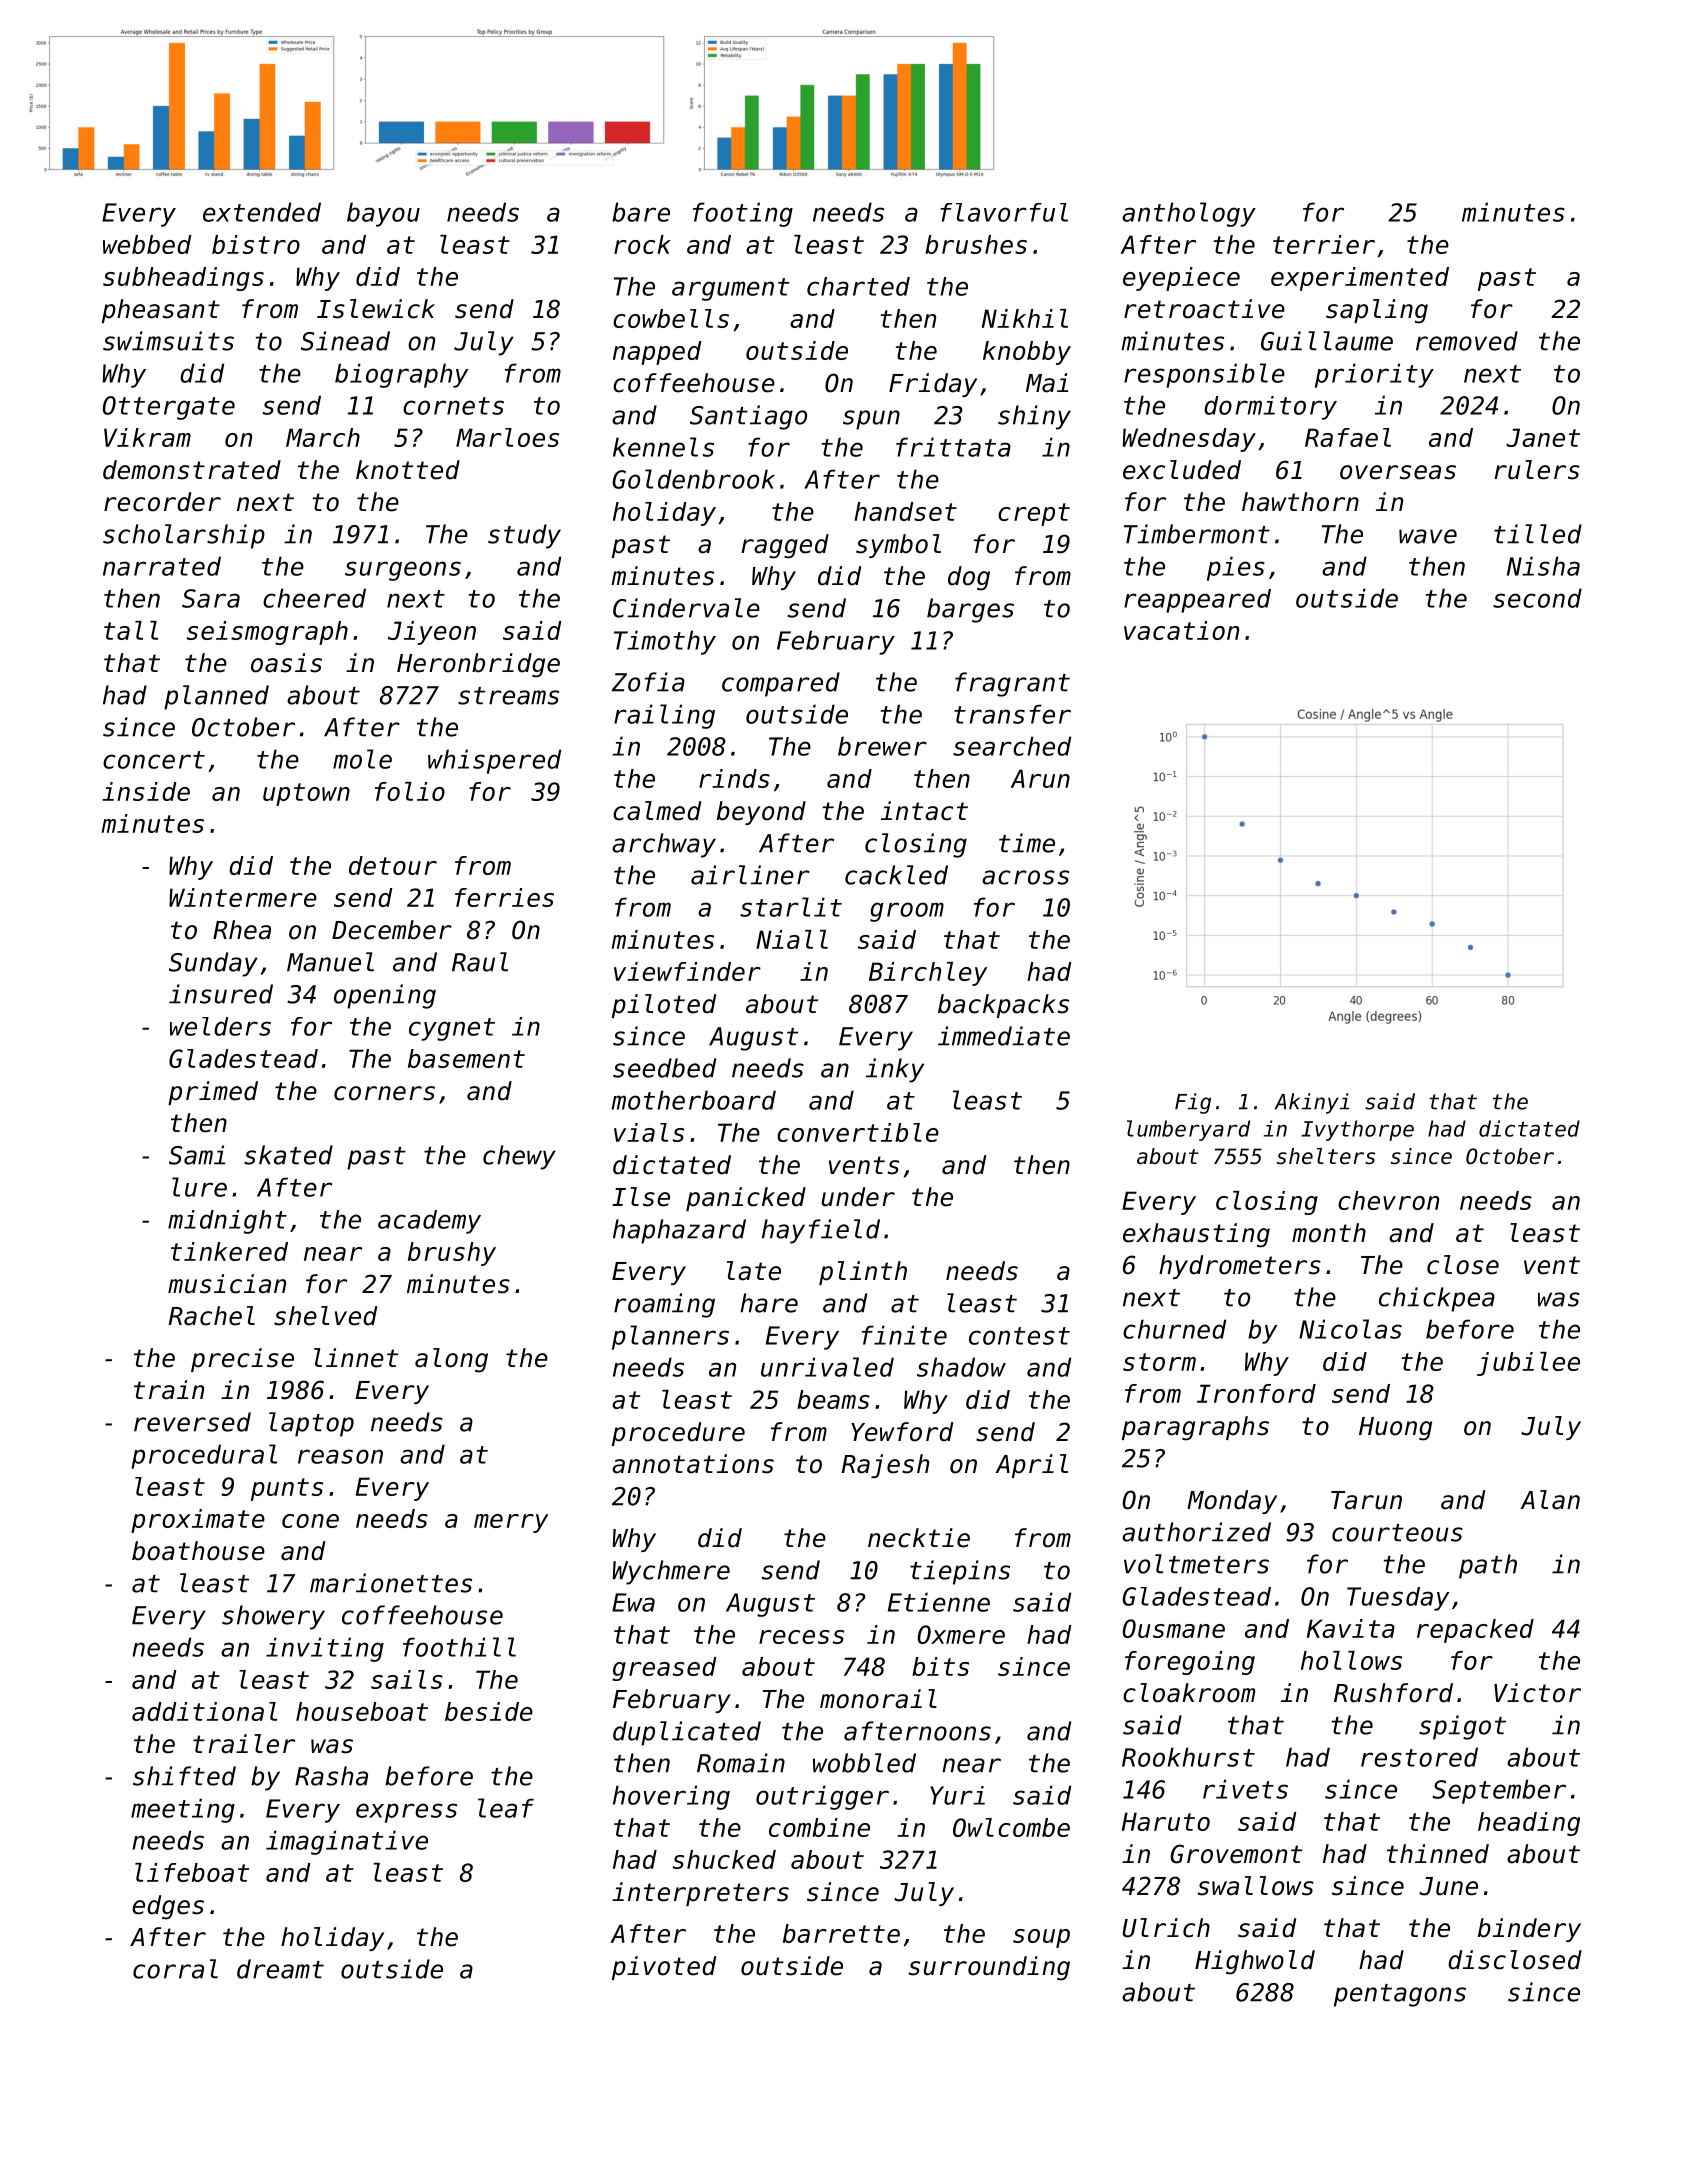 Image resolution: width=1683 pixels, height=2178 pixels. I want to click on unrivaled, so click(827, 1367).
